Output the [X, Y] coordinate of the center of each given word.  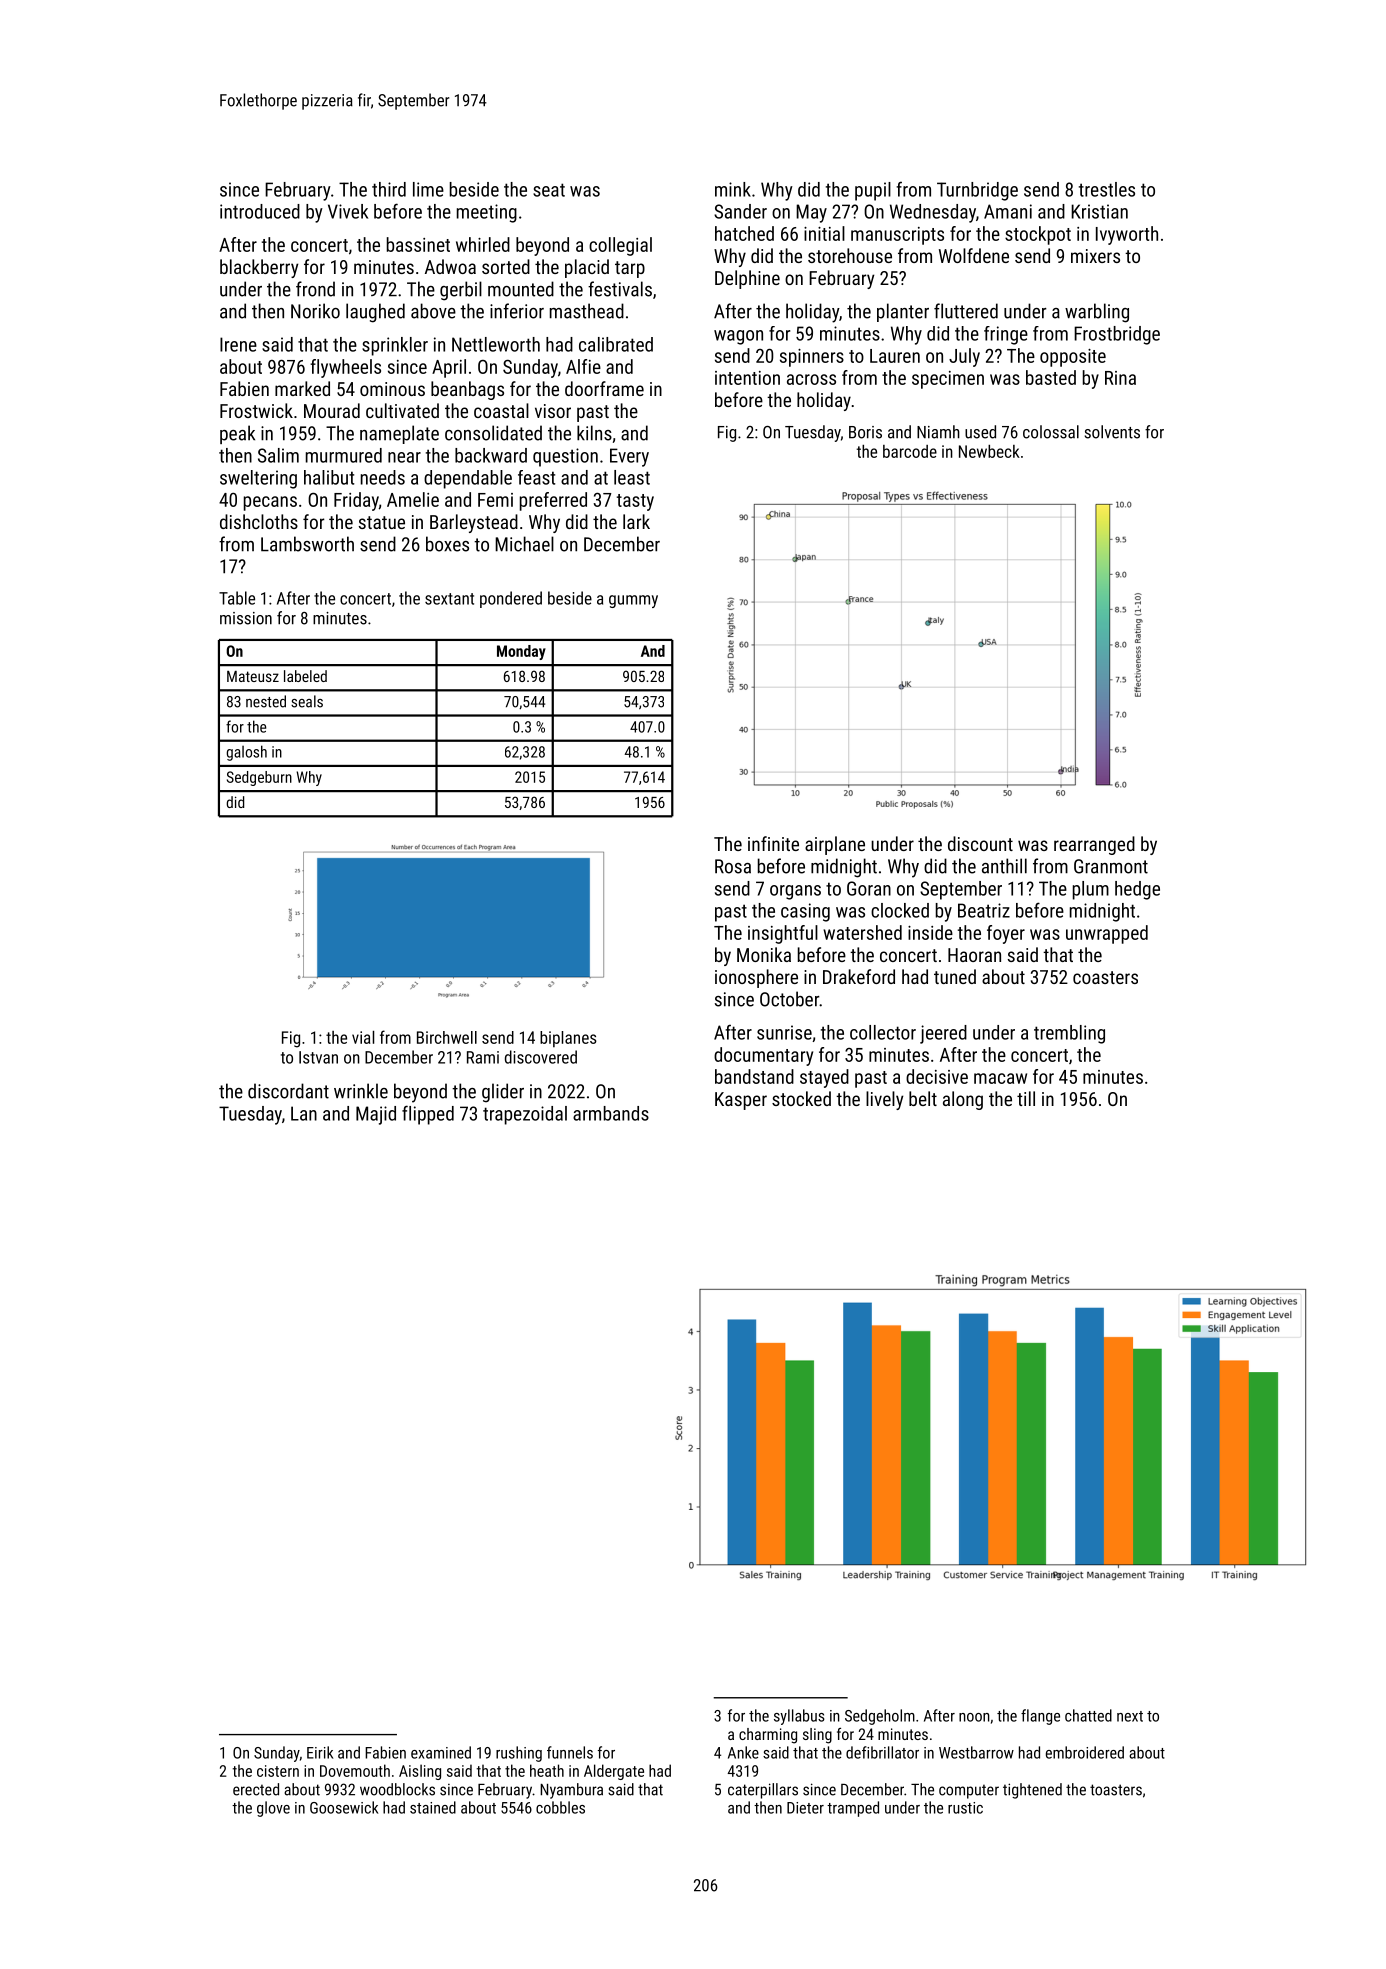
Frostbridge [1117, 335]
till [1026, 1098]
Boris [865, 432]
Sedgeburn [259, 778]
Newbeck [989, 451]
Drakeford [859, 976]
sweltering [258, 479]
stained [433, 1807]
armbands [611, 1113]
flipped [428, 1115]
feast [536, 477]
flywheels [345, 368]
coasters [1105, 977]
